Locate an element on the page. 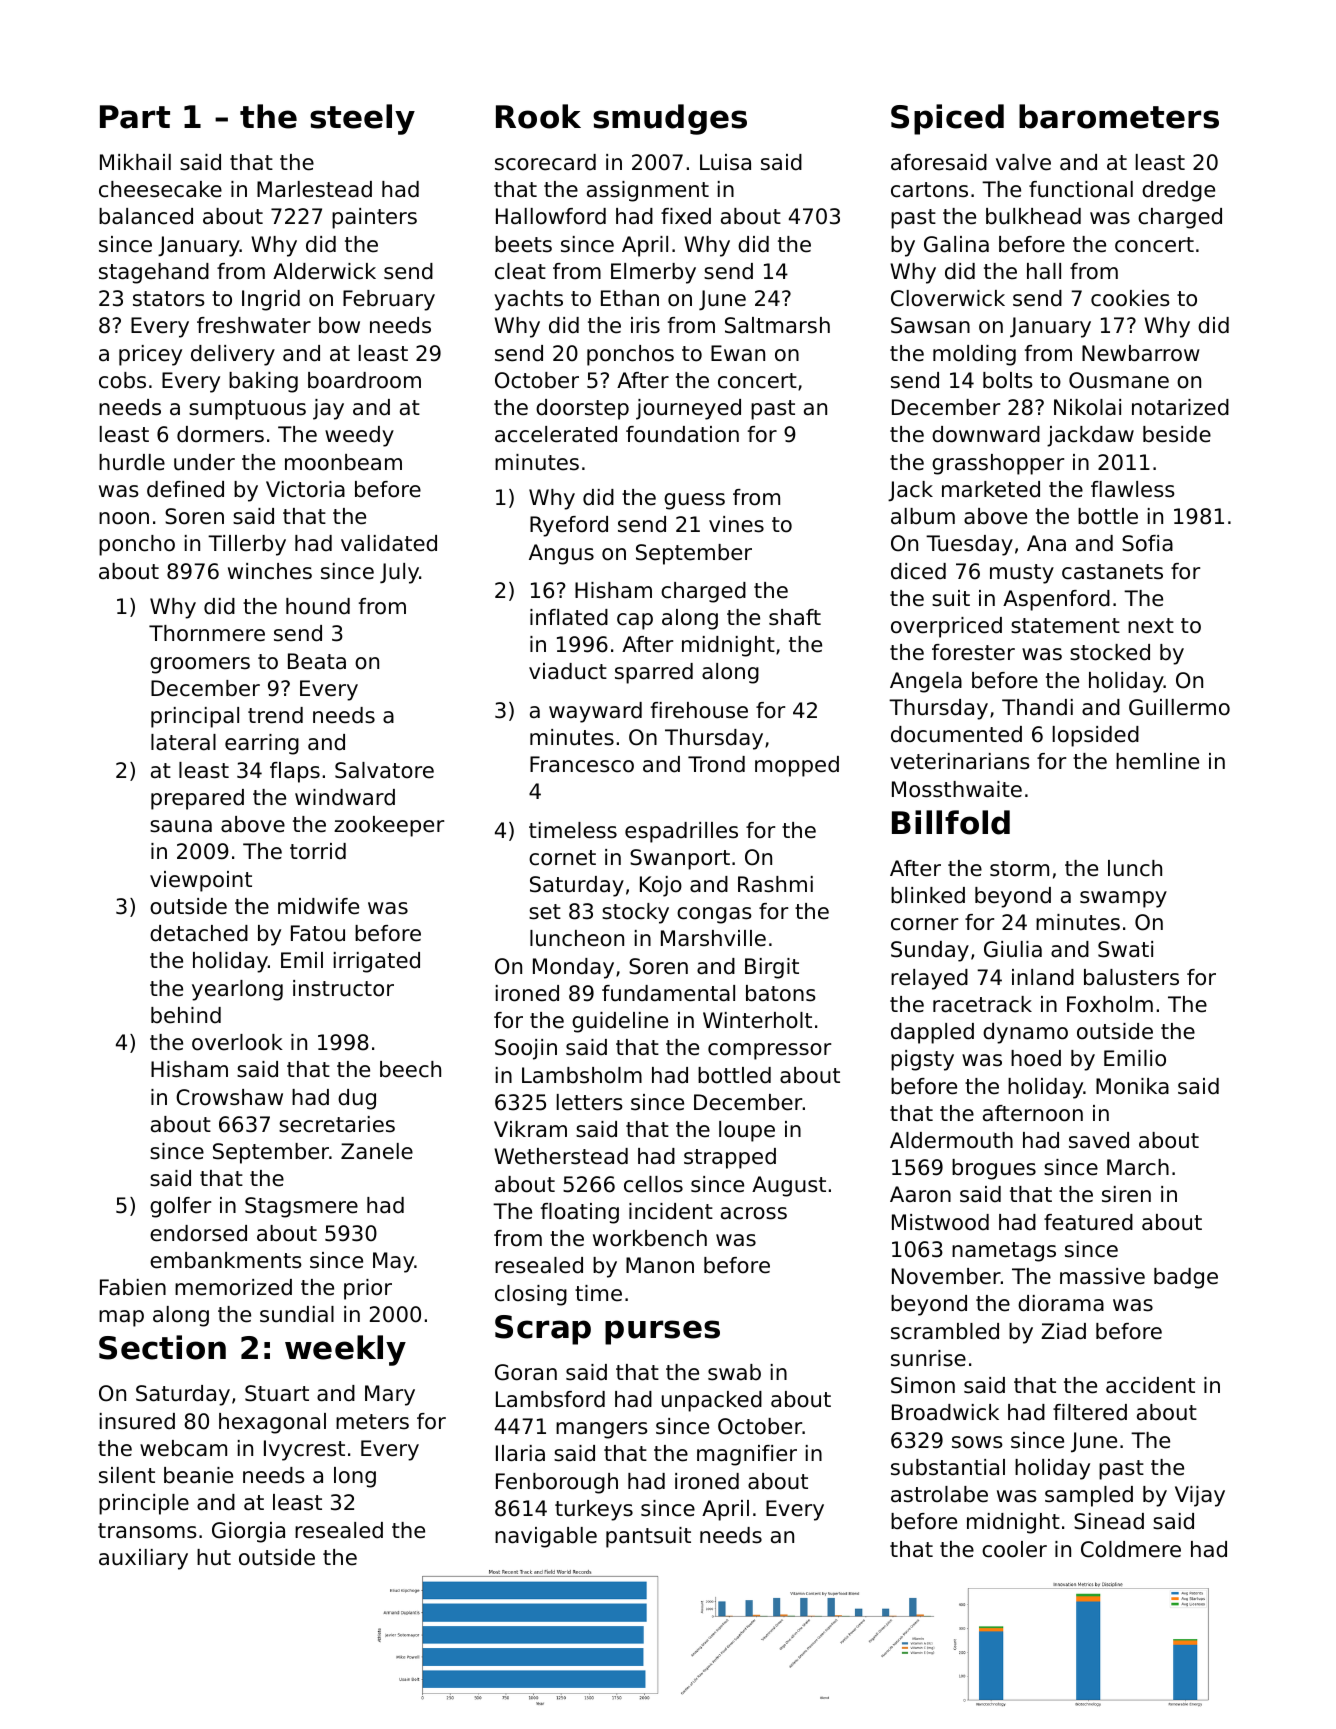 The image size is (1336, 1729). Ingrid is located at coordinates (271, 300).
